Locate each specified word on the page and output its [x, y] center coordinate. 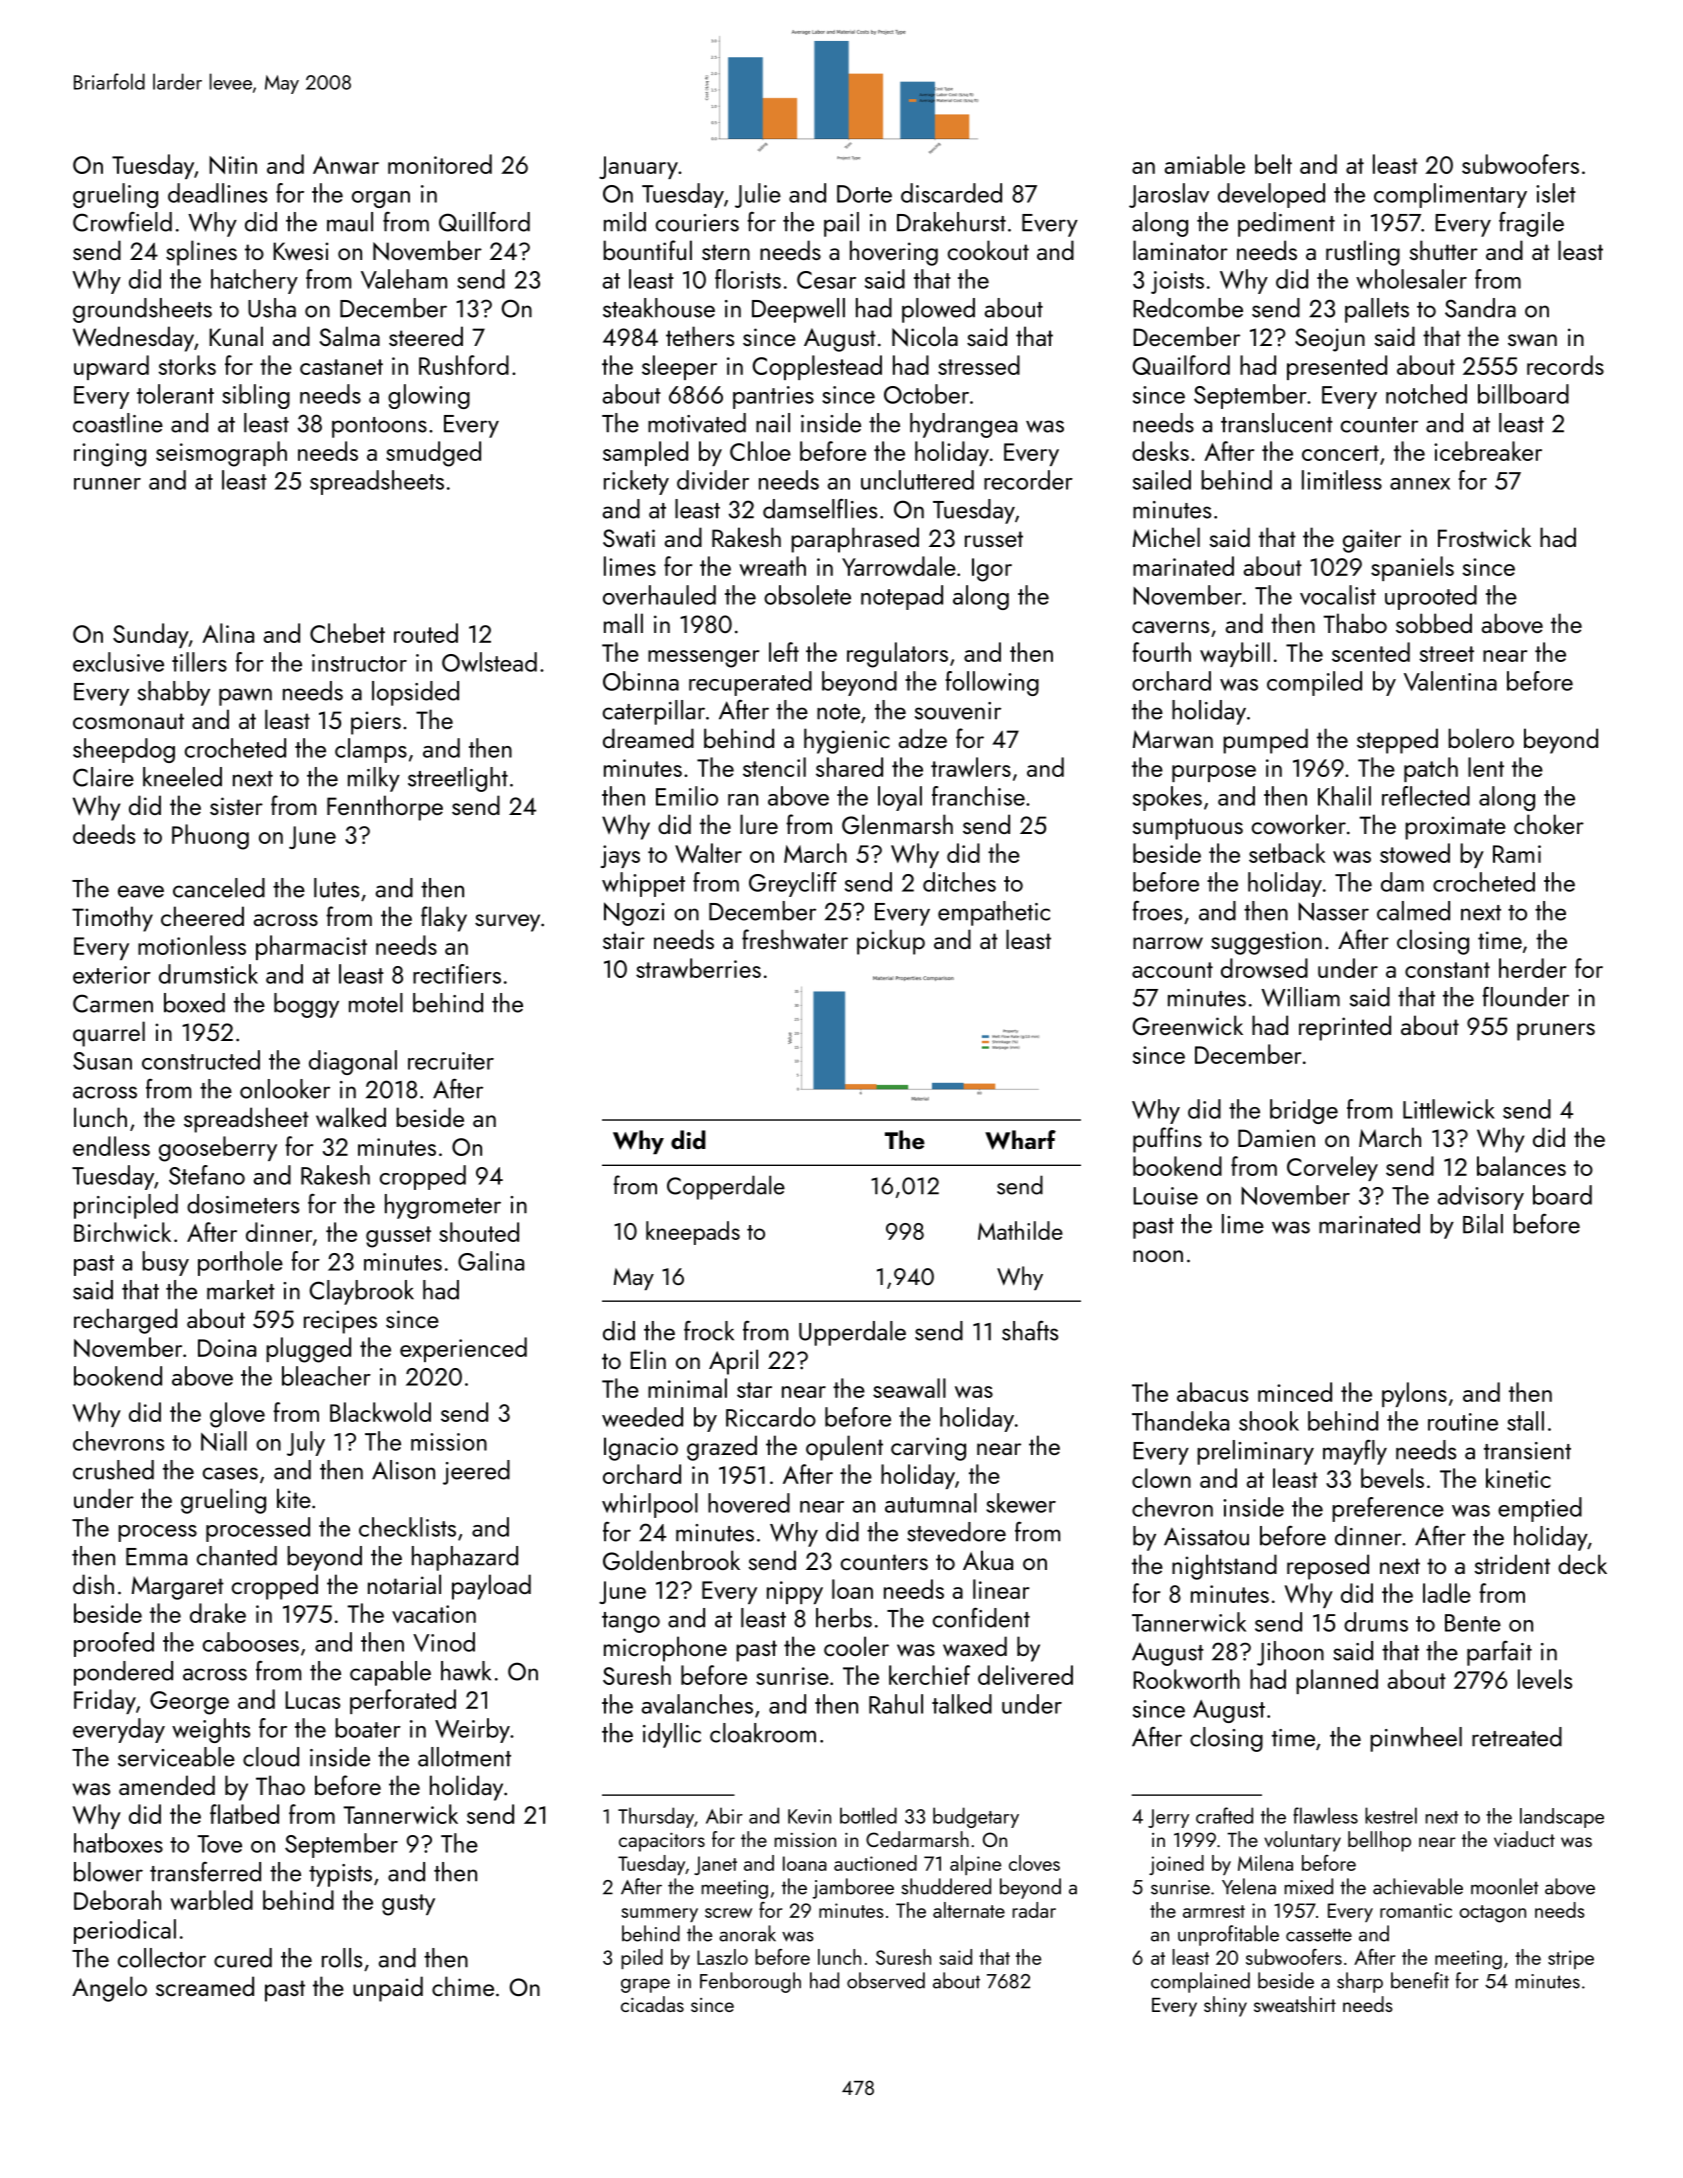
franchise [978, 796]
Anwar [346, 165]
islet [1556, 193]
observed [886, 1980]
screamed [205, 1986]
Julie [758, 195]
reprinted [1345, 1028]
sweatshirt [1295, 2004]
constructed [201, 1060]
